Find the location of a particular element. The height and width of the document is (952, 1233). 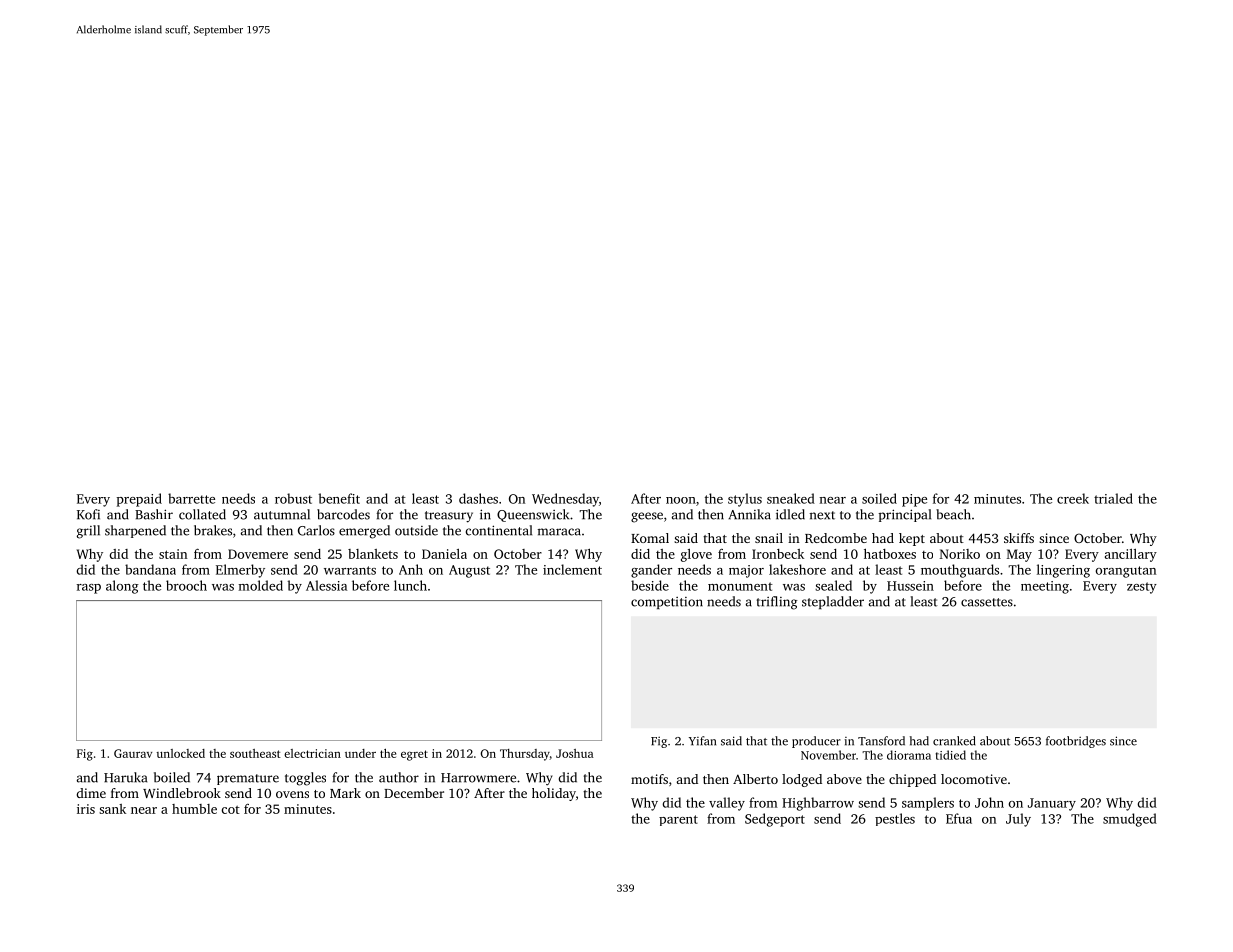

molded is located at coordinates (261, 585).
